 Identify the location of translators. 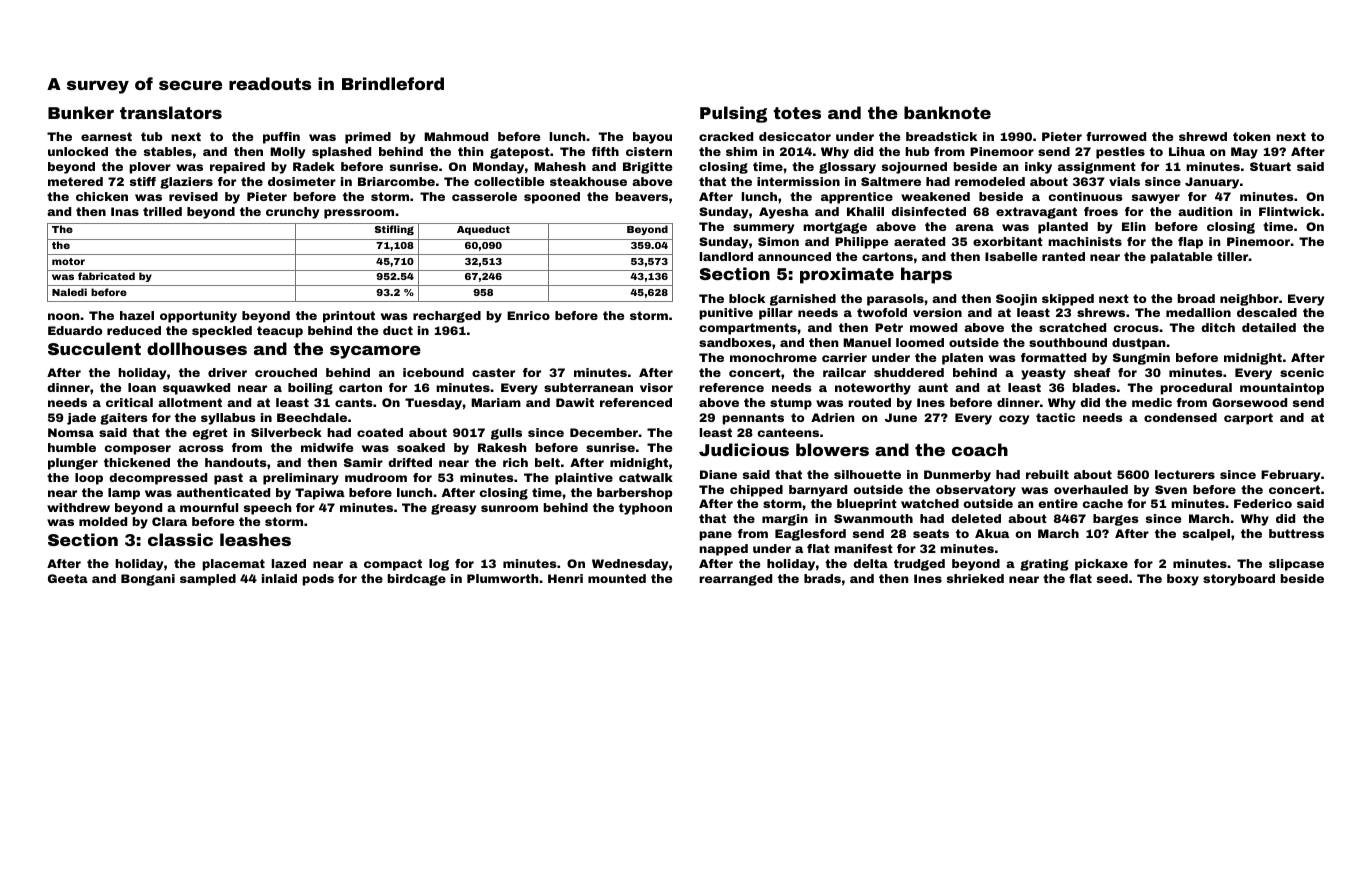
(171, 112).
